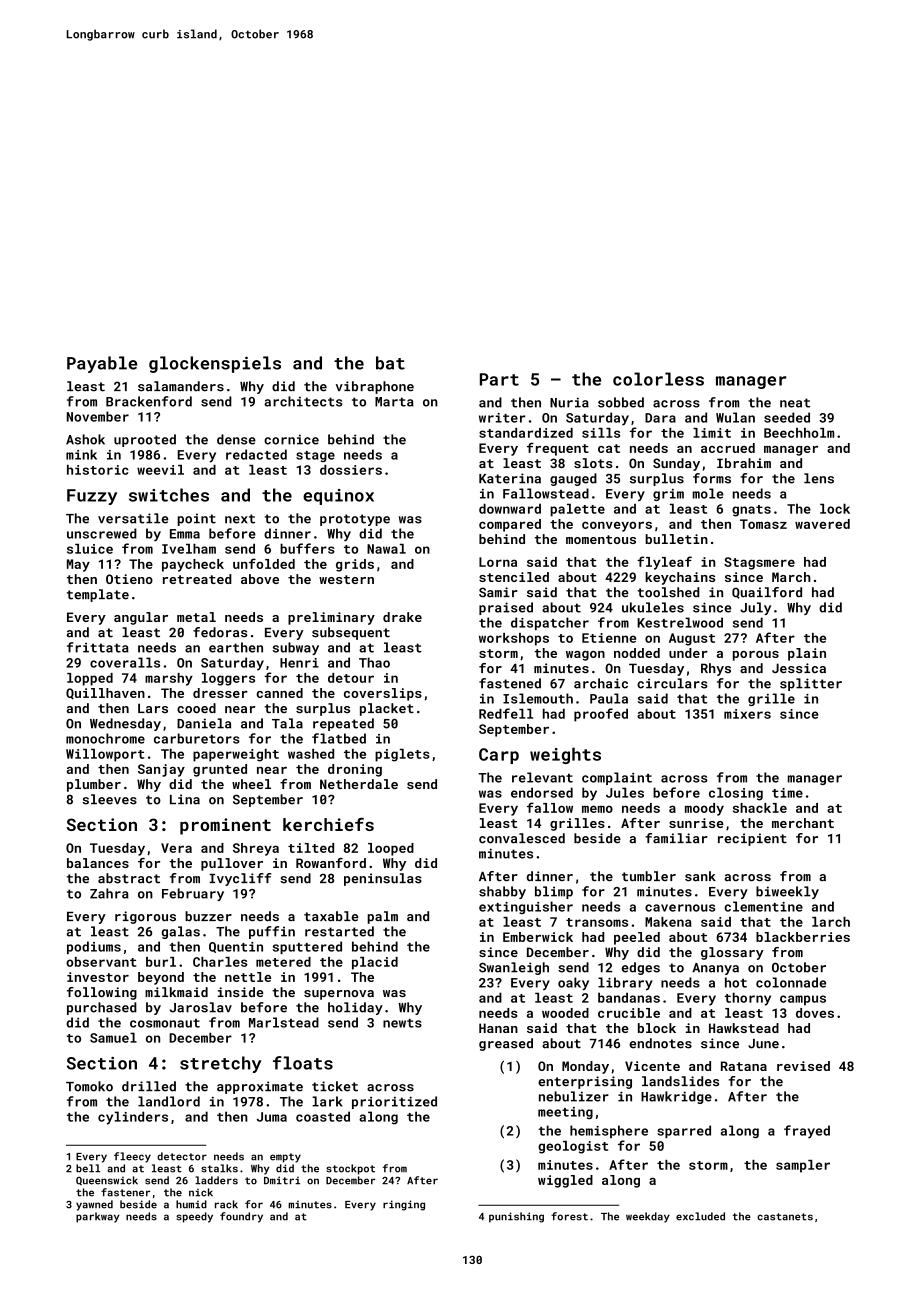 Image resolution: width=924 pixels, height=1308 pixels. What do you see at coordinates (658, 379) in the screenshot?
I see `colorless` at bounding box center [658, 379].
